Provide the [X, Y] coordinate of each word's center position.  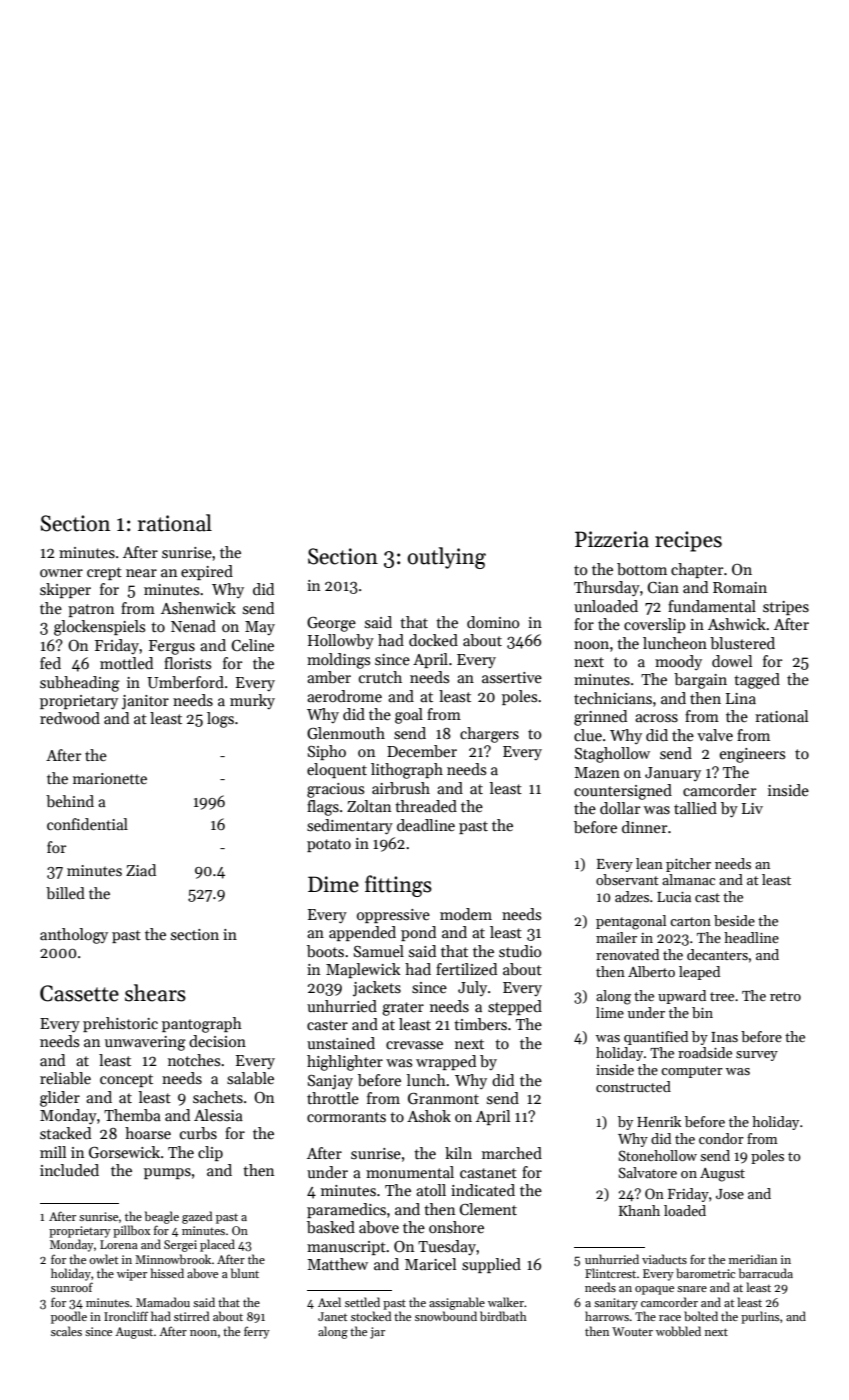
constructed [633, 1086]
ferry [257, 1332]
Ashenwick [198, 608]
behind [70, 801]
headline [751, 937]
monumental [410, 1172]
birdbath [503, 1316]
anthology [74, 936]
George [331, 624]
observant [627, 879]
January [673, 774]
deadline [426, 825]
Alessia [218, 1115]
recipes [688, 541]
